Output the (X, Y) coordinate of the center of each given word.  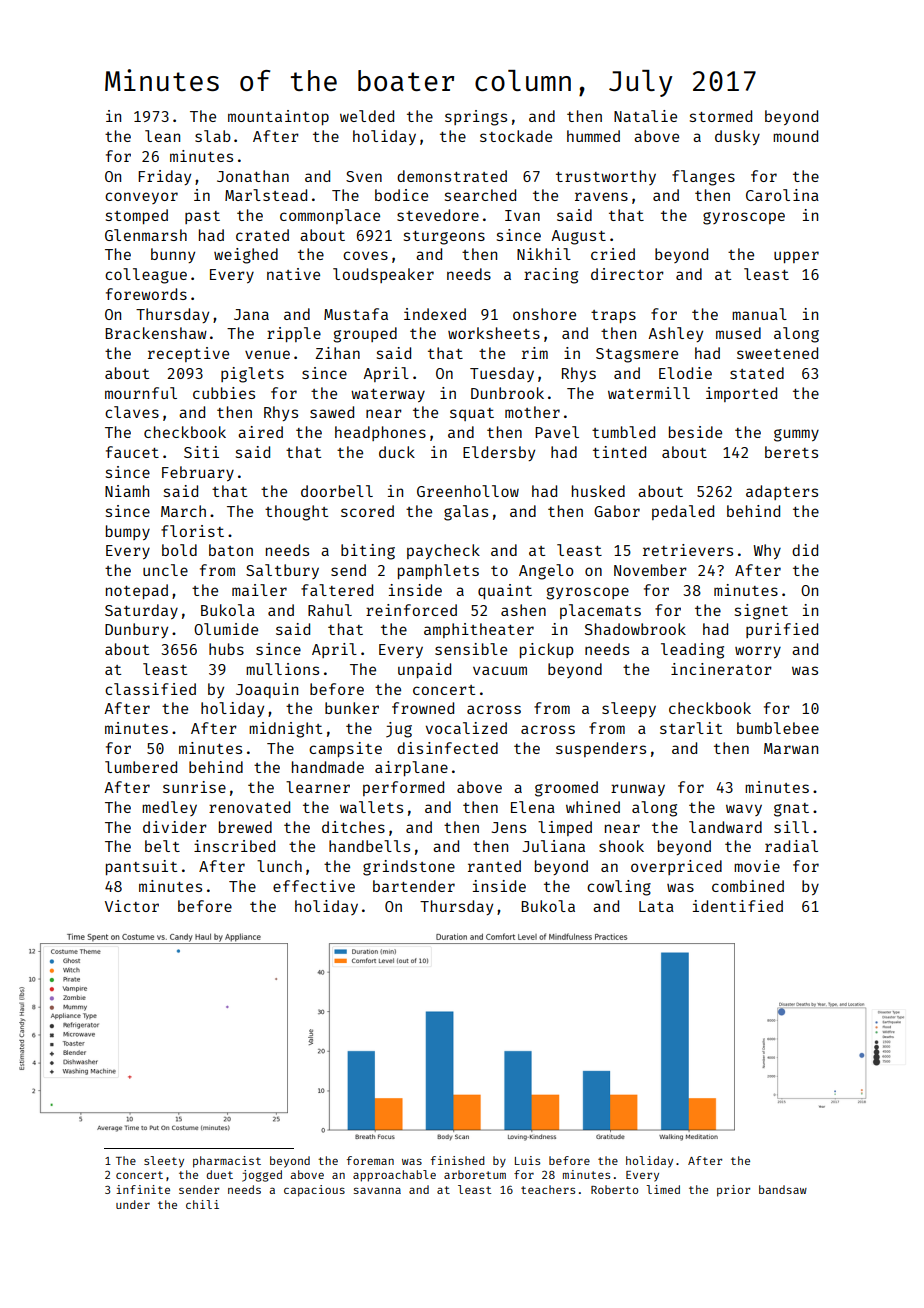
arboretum (475, 1174)
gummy (796, 435)
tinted (619, 452)
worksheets (494, 333)
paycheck (443, 551)
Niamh (127, 491)
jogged (262, 1176)
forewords (146, 294)
